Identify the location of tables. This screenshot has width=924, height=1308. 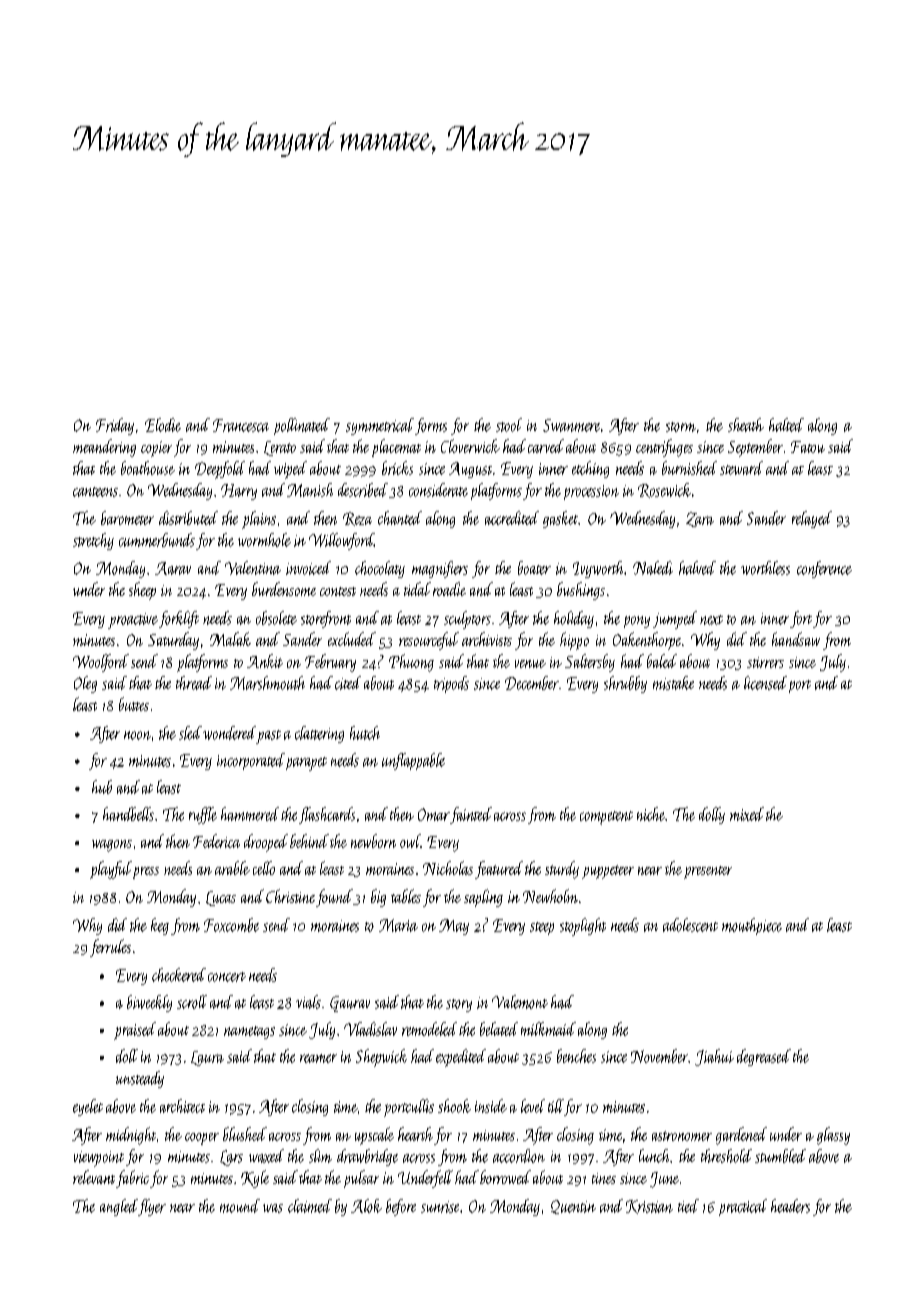
(406, 896).
